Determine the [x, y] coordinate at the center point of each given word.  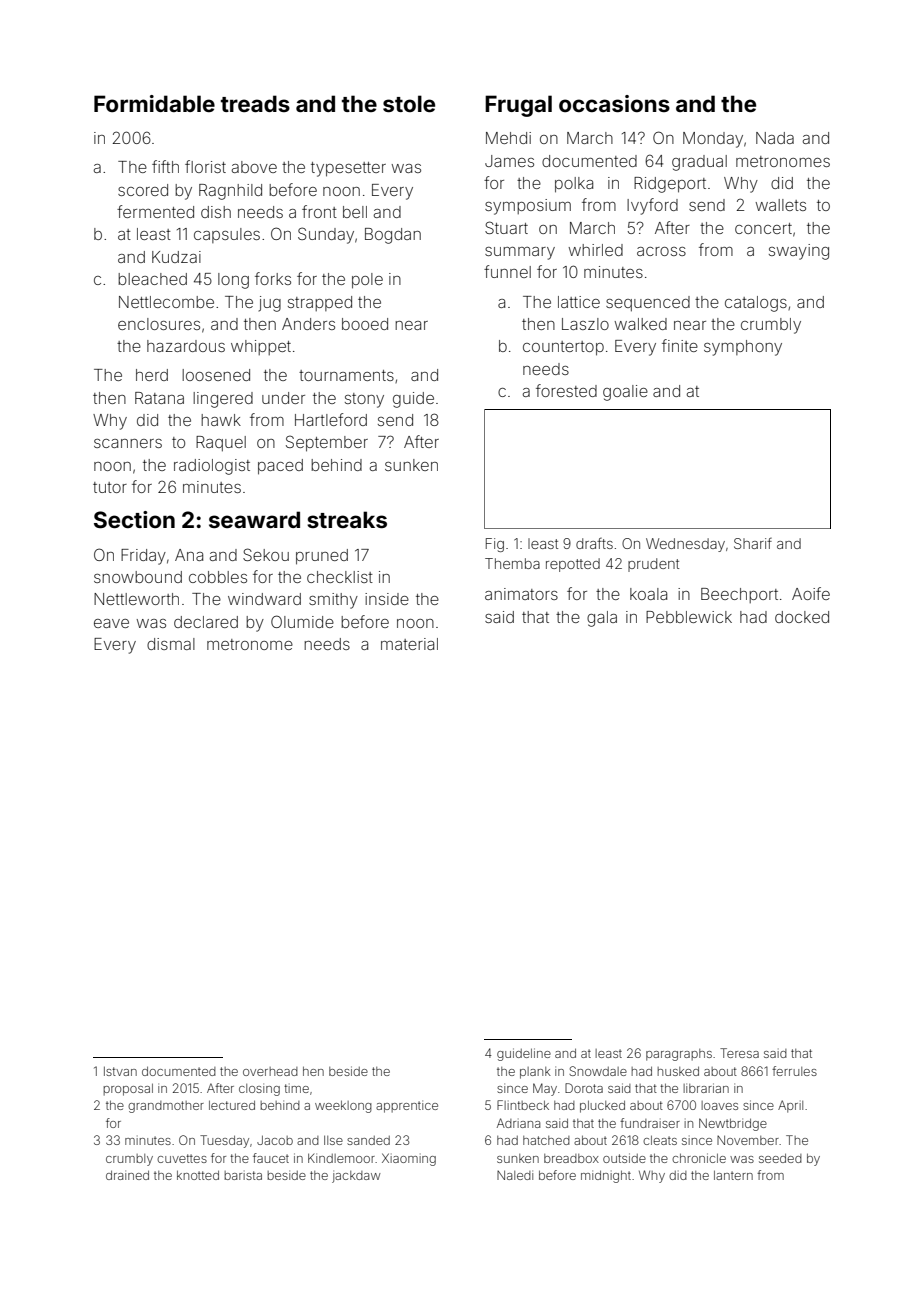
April [790, 1106]
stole [409, 103]
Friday [143, 557]
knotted [198, 1175]
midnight [606, 1176]
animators [521, 594]
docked [802, 617]
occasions [614, 103]
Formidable [154, 103]
